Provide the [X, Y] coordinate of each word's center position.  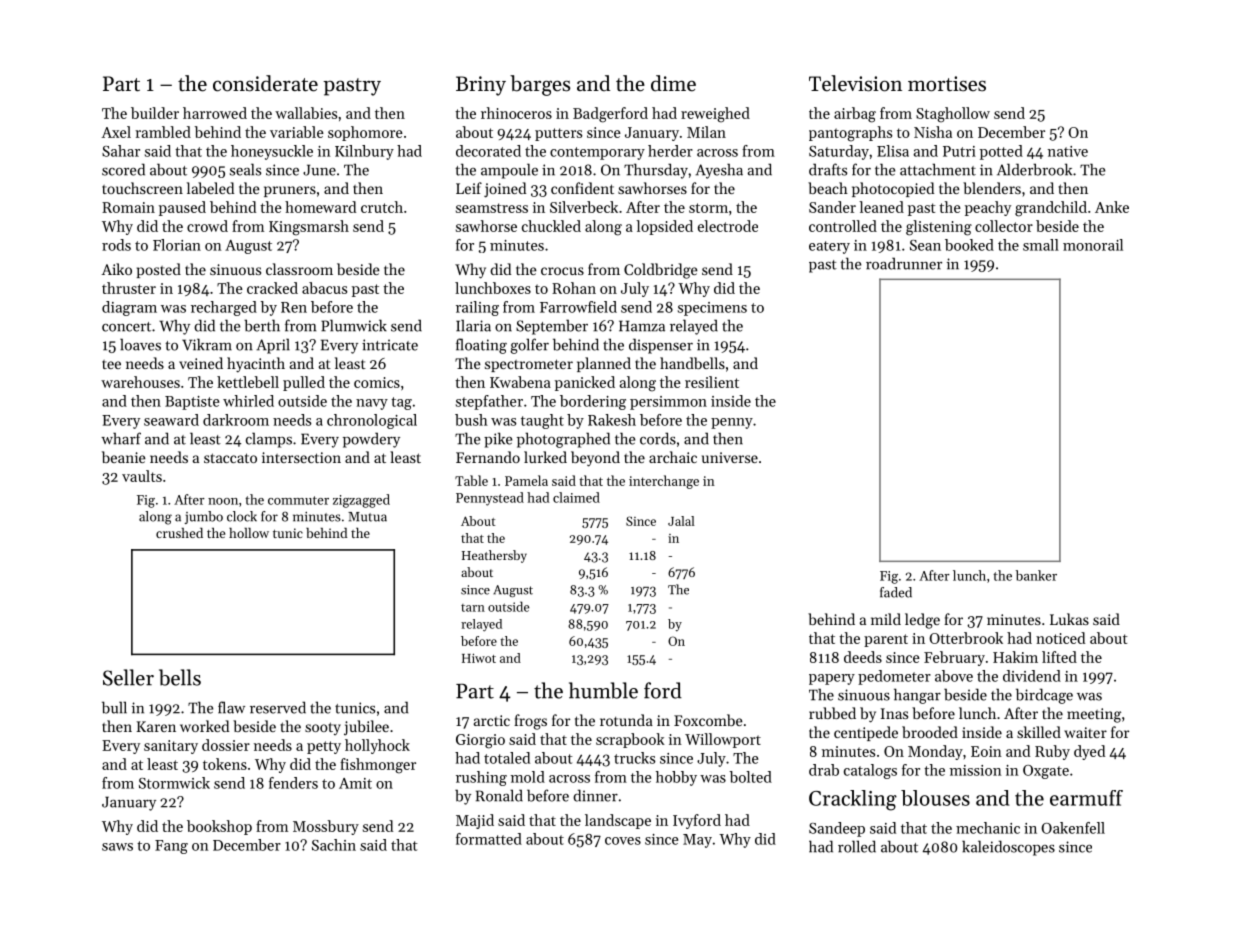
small [1041, 245]
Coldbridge [661, 271]
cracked [272, 288]
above [954, 676]
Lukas [1069, 619]
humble [603, 690]
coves [623, 841]
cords [658, 438]
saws [117, 847]
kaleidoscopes [1008, 848]
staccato [230, 458]
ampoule [509, 171]
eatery [829, 247]
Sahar [121, 151]
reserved [278, 707]
